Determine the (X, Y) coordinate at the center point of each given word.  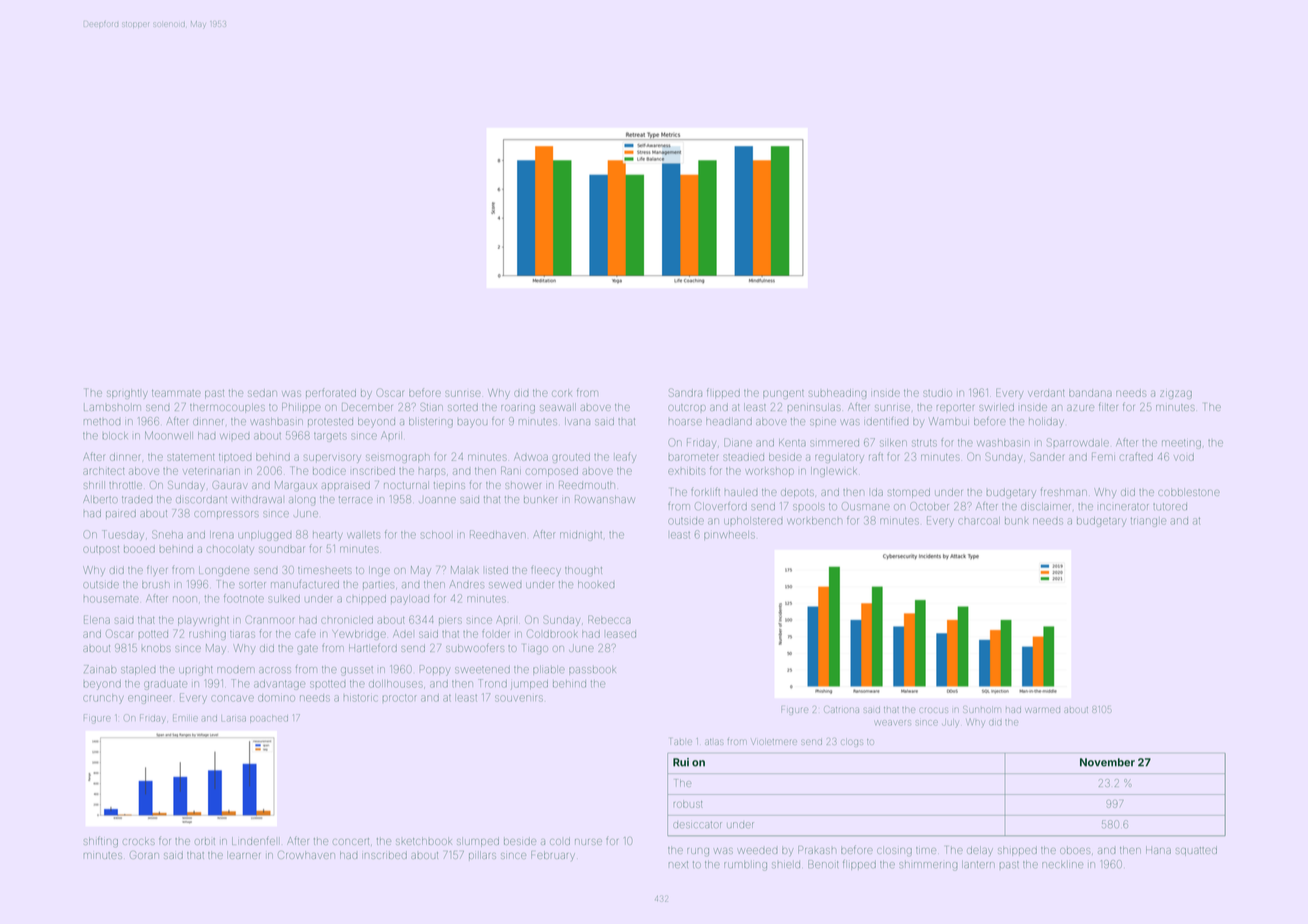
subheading (837, 394)
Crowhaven (306, 855)
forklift (705, 492)
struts (924, 443)
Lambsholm (112, 408)
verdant (1046, 393)
